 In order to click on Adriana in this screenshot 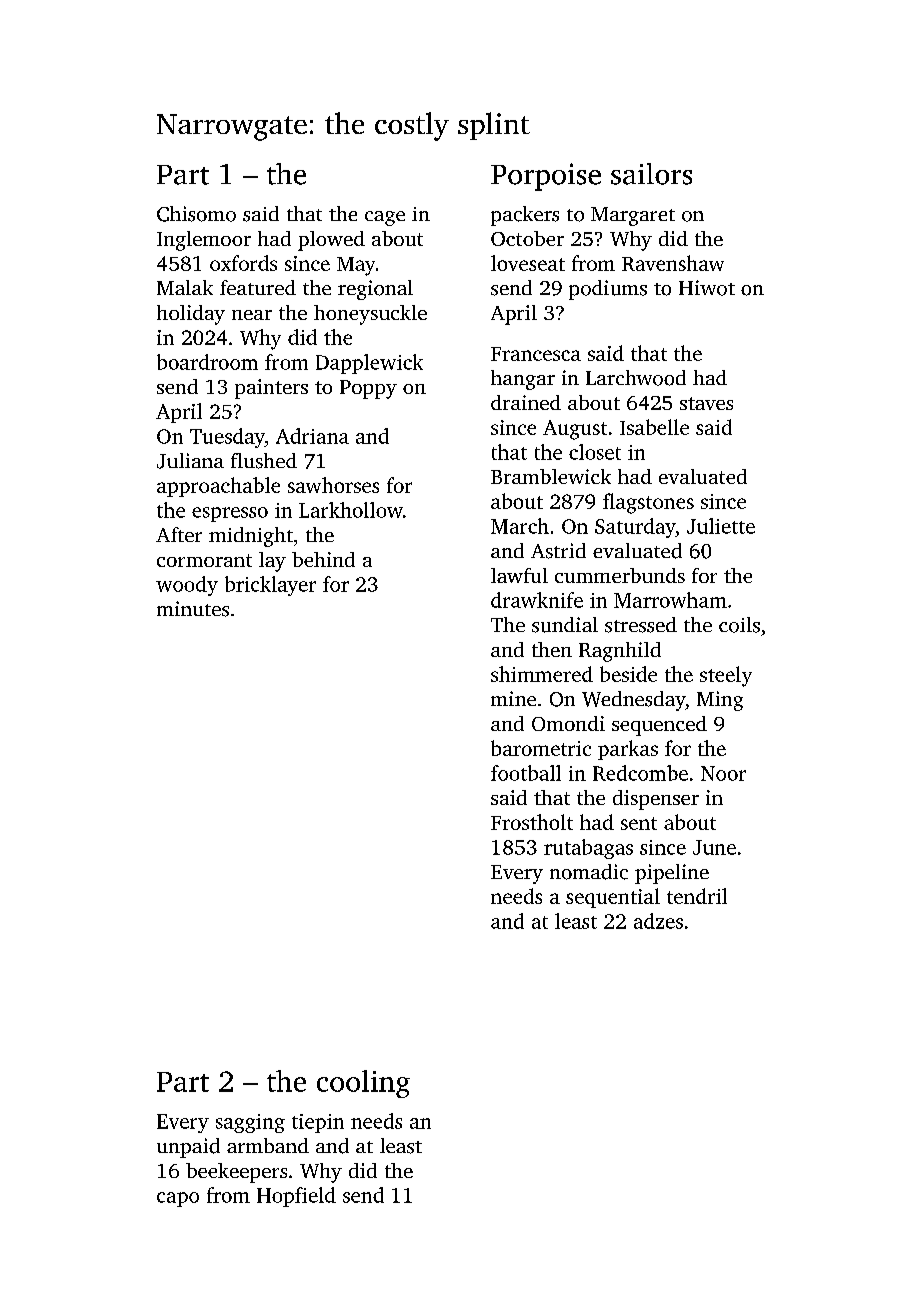, I will do `click(312, 436)`.
